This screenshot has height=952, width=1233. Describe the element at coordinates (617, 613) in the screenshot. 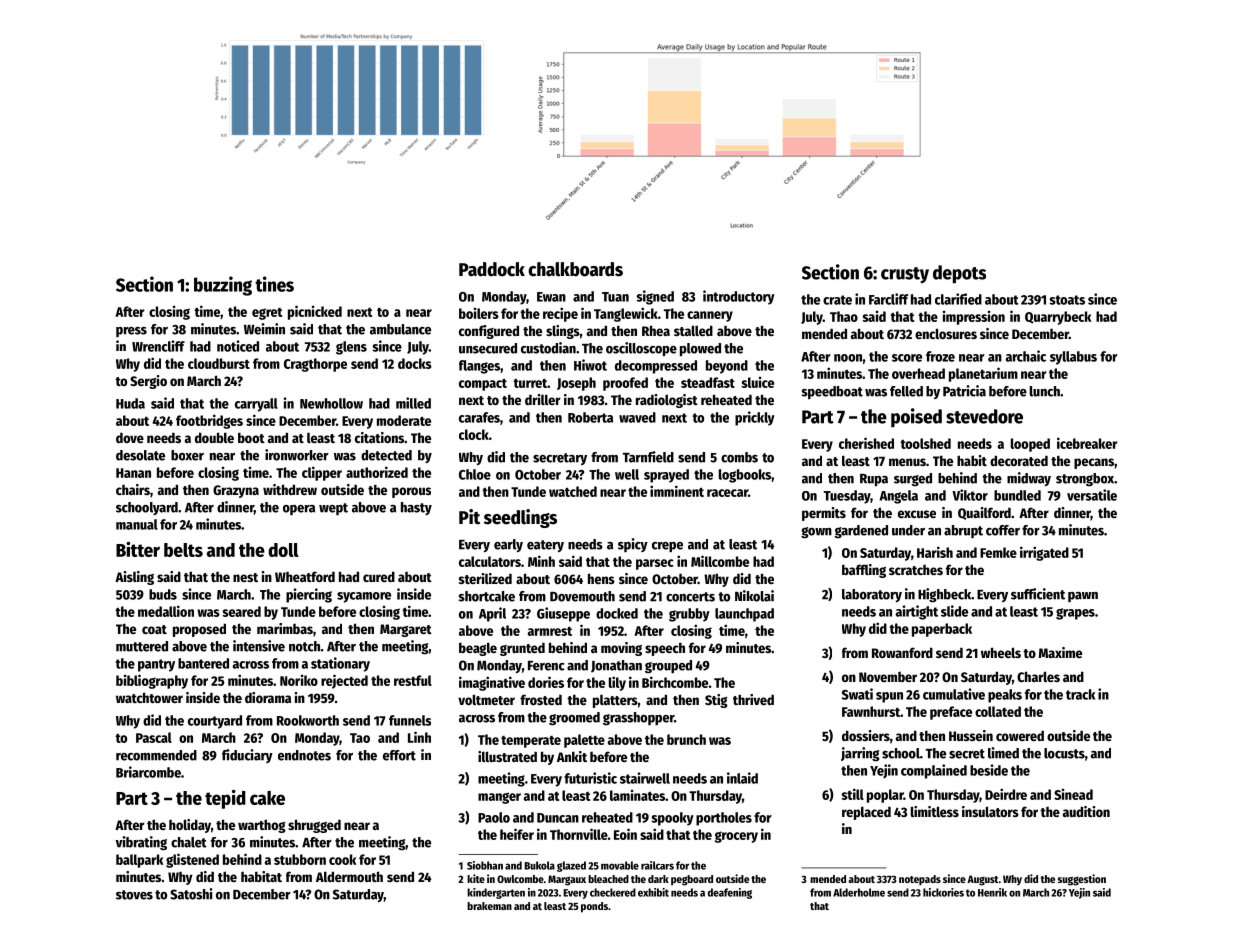

I see `docked` at that location.
